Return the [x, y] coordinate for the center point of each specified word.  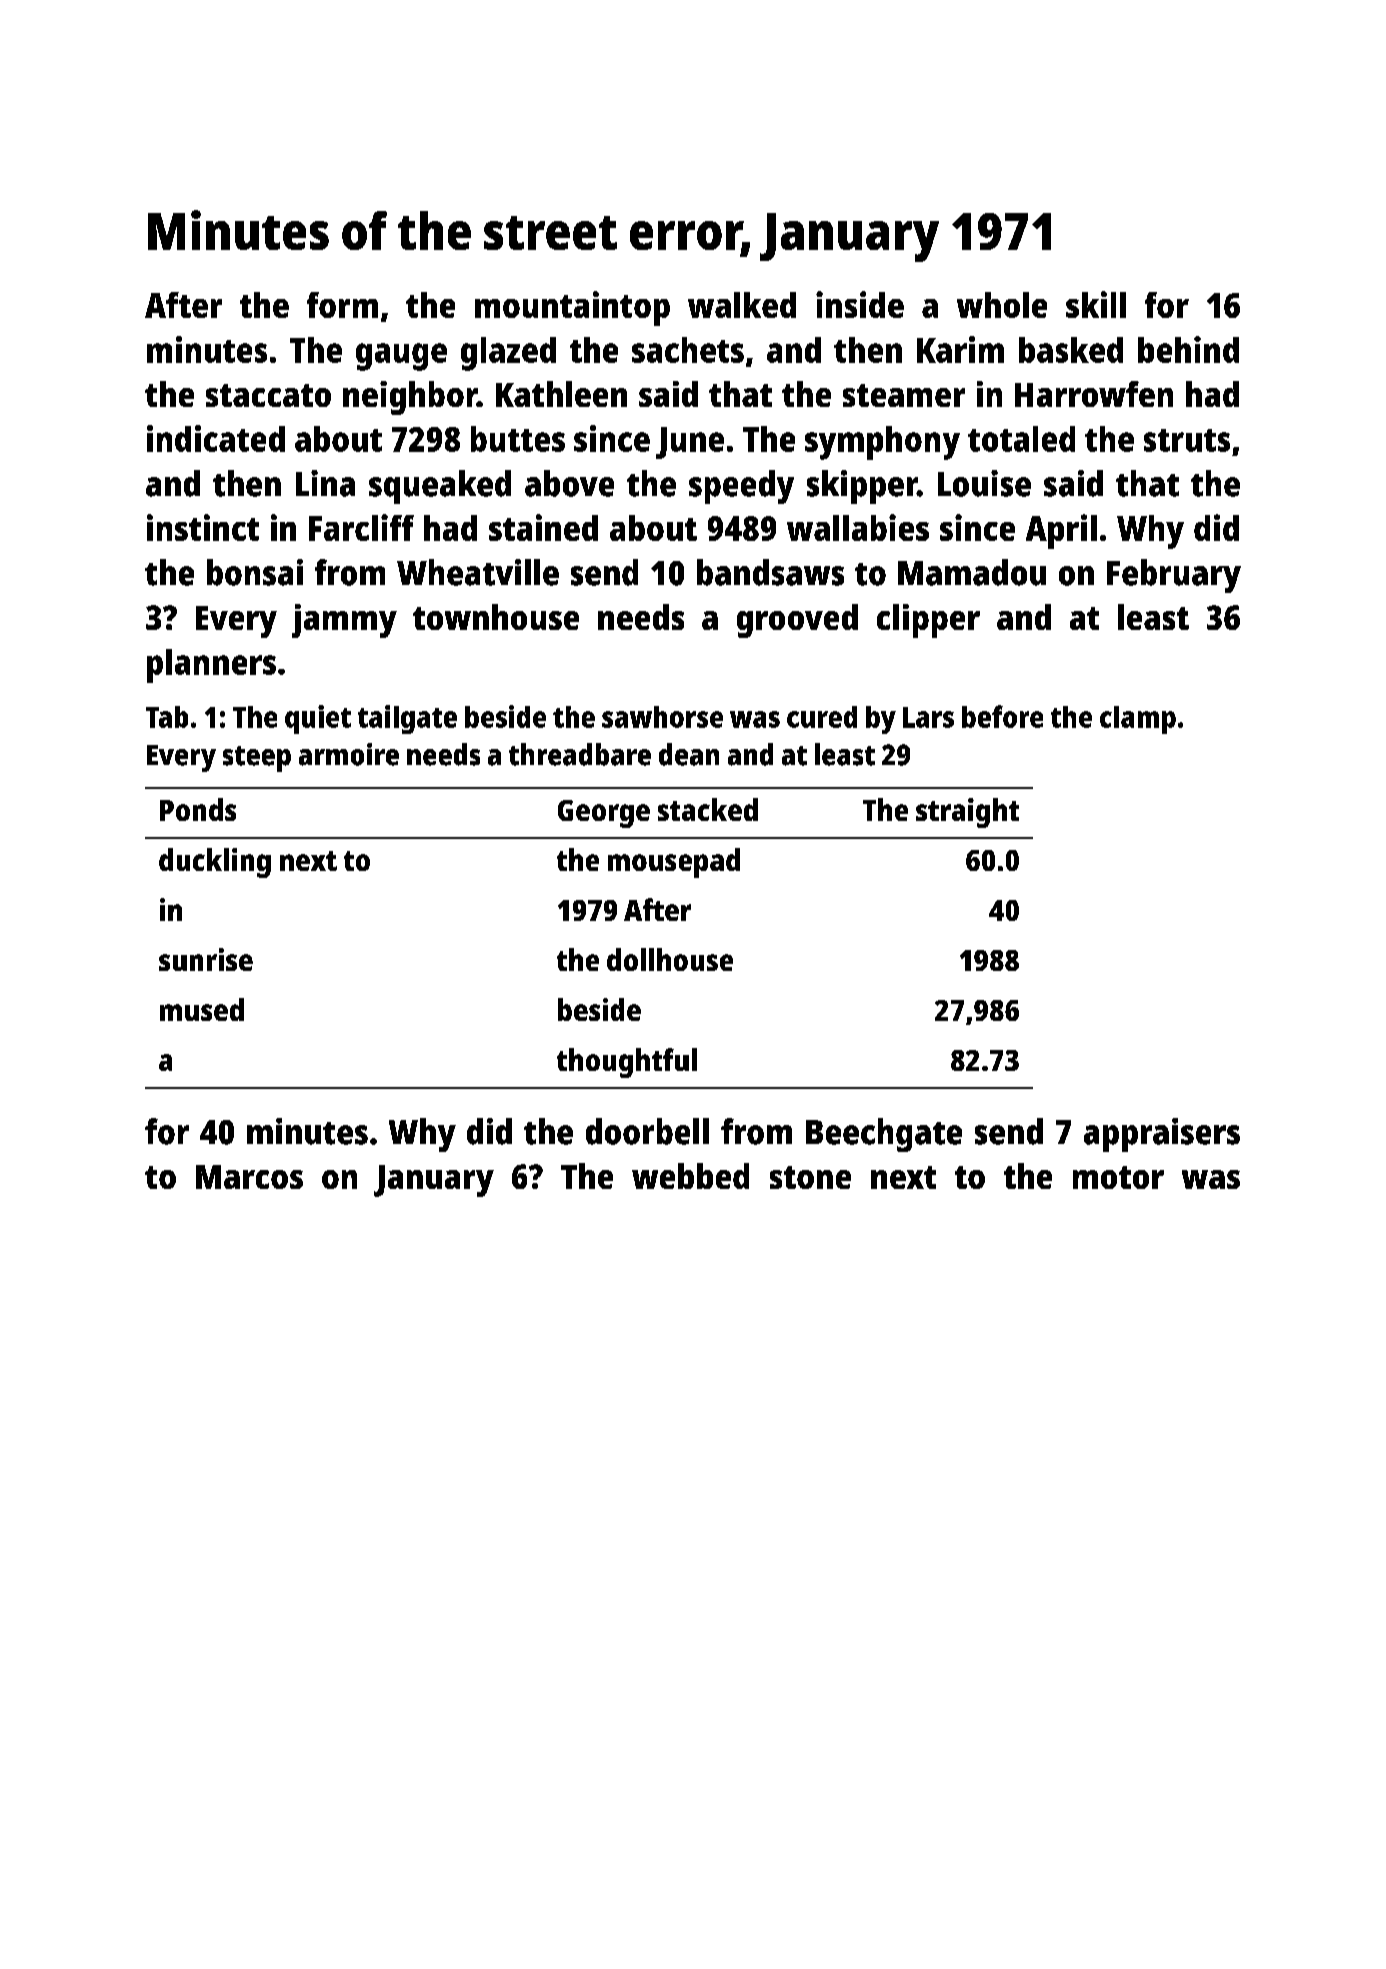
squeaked [440, 487]
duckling [215, 863]
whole [1002, 305]
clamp [1138, 720]
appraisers [1162, 1135]
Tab [167, 717]
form [342, 305]
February [1174, 576]
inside [860, 304]
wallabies [858, 527]
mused [202, 1009]
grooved [797, 621]
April [1061, 531]
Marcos [249, 1177]
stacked [708, 809]
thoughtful [627, 1063]
